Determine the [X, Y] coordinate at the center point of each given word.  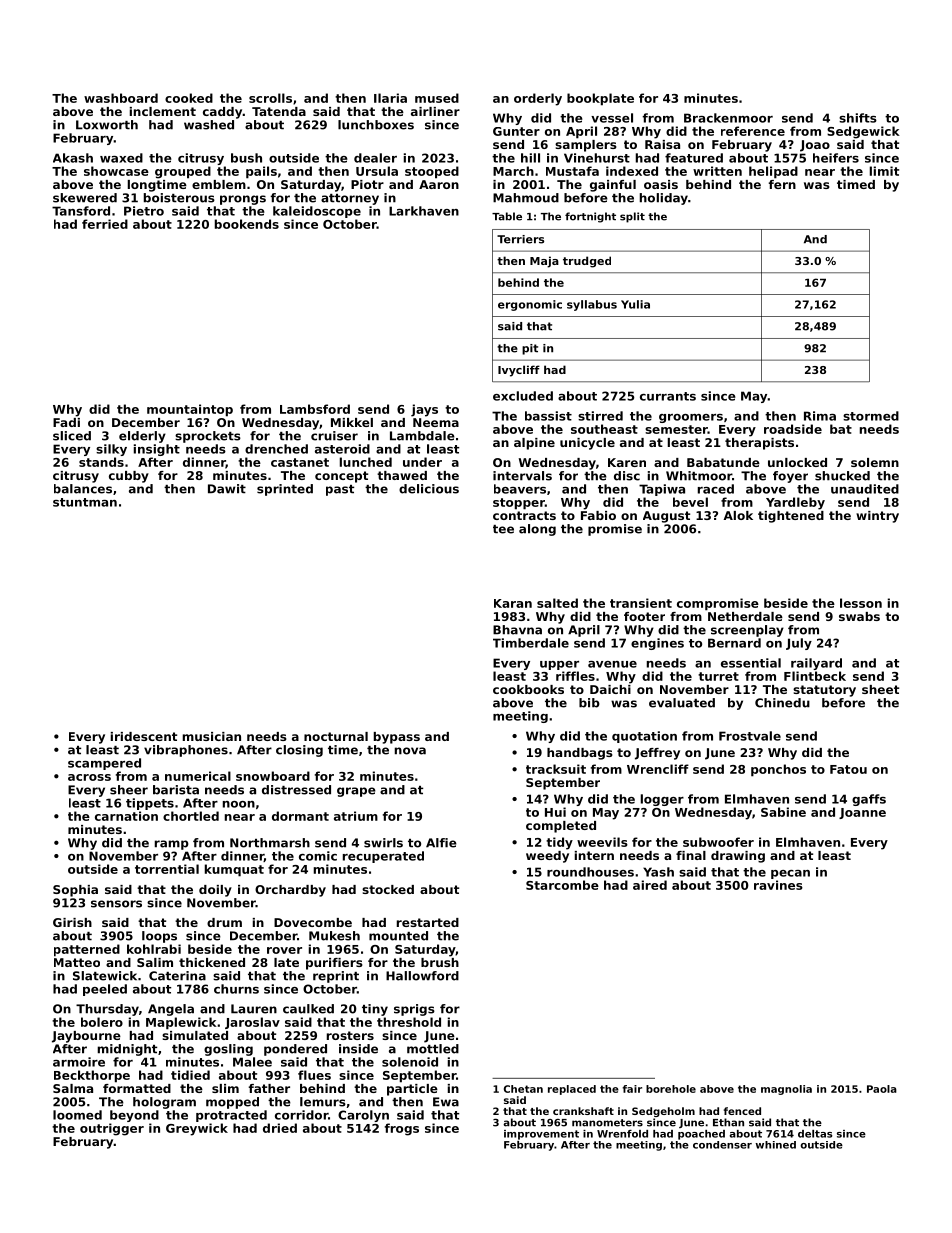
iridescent [144, 736]
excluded [523, 396]
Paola [882, 1089]
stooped [432, 172]
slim [225, 1088]
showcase [116, 171]
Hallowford [422, 976]
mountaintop [190, 410]
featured [694, 158]
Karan [513, 603]
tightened [791, 517]
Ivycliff [519, 371]
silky [111, 450]
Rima [820, 416]
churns [236, 989]
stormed [871, 416]
